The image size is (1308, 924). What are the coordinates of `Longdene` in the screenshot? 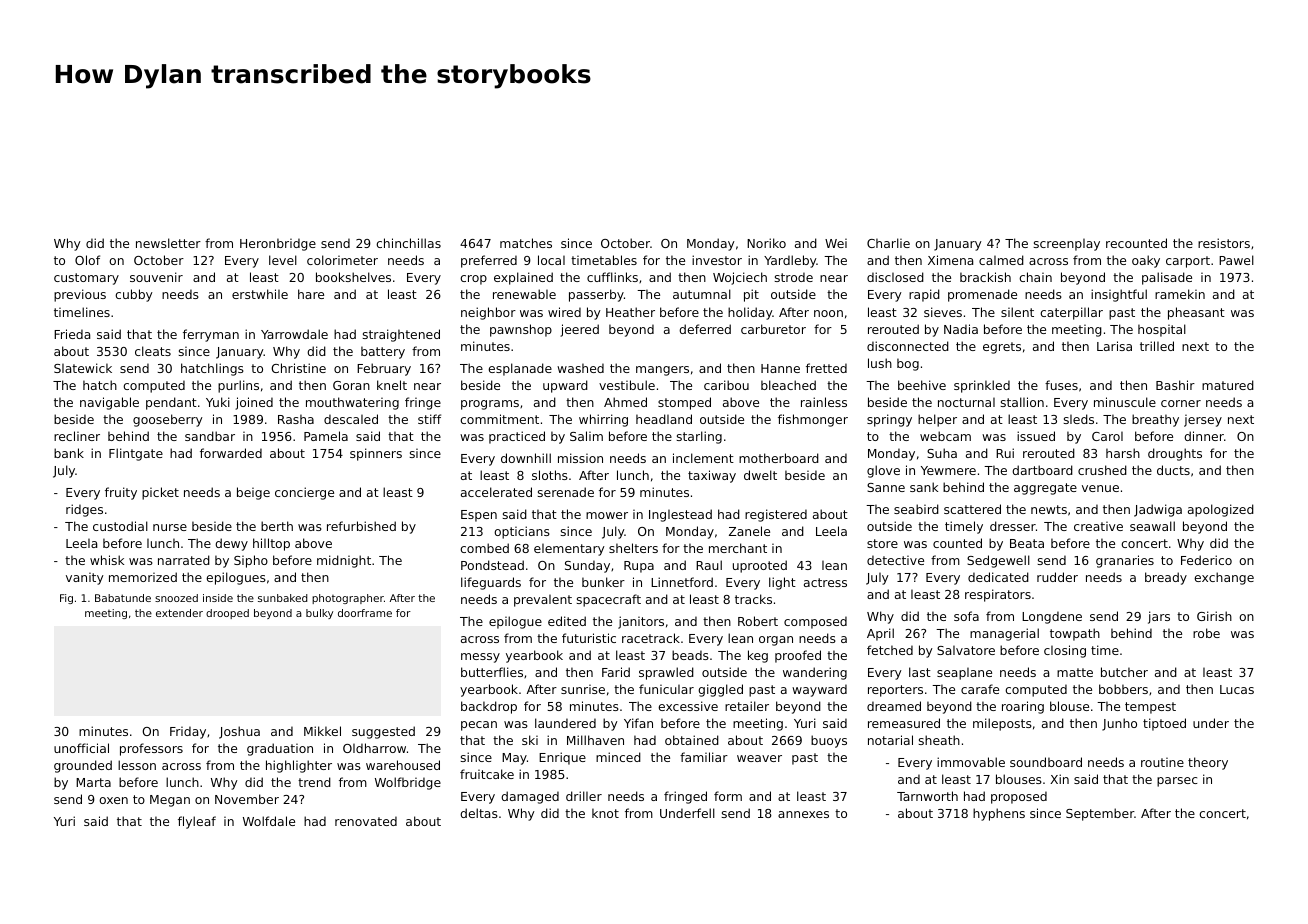 It's located at (1052, 617).
